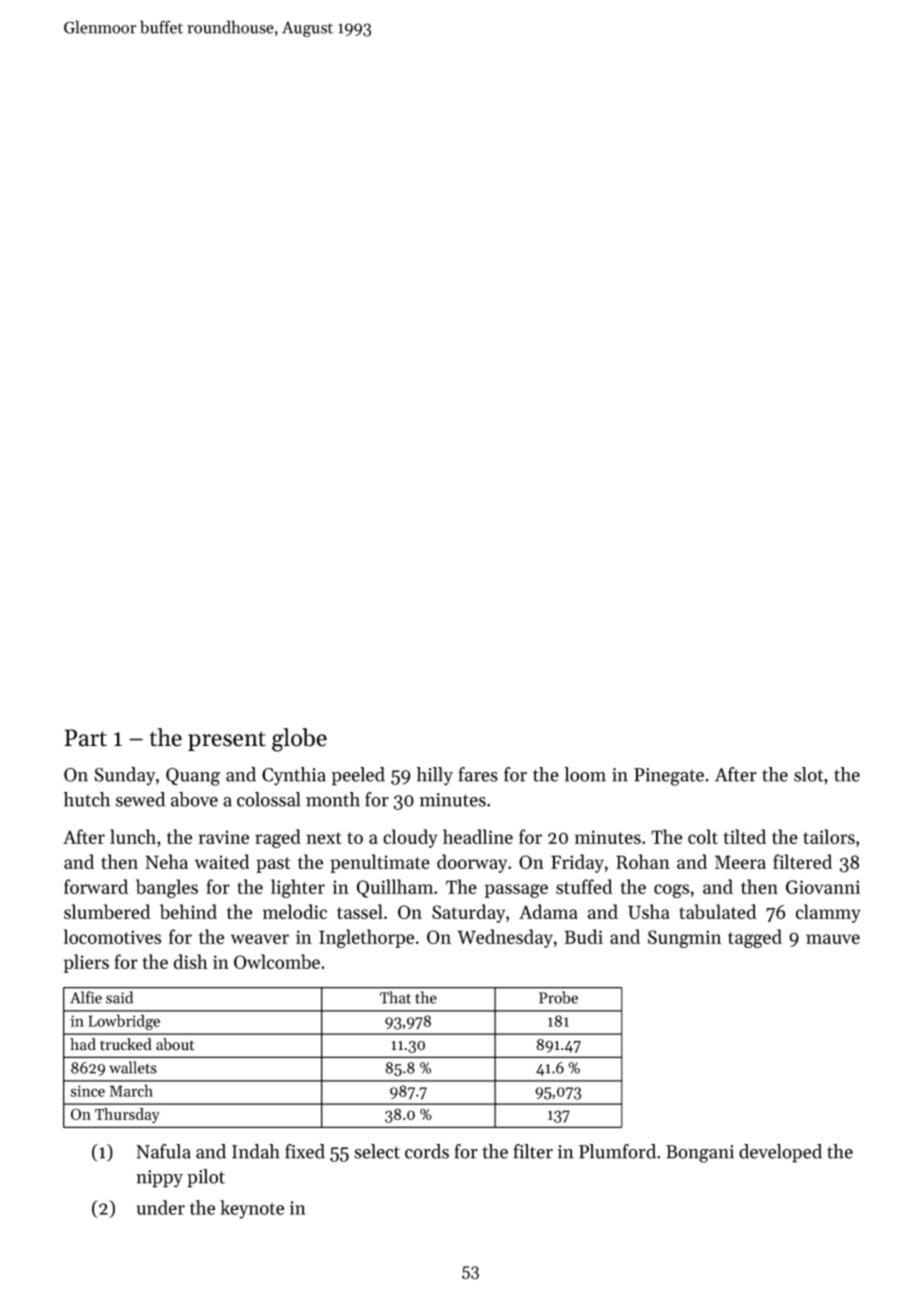 Image resolution: width=924 pixels, height=1308 pixels. What do you see at coordinates (828, 913) in the document?
I see `clammy` at bounding box center [828, 913].
